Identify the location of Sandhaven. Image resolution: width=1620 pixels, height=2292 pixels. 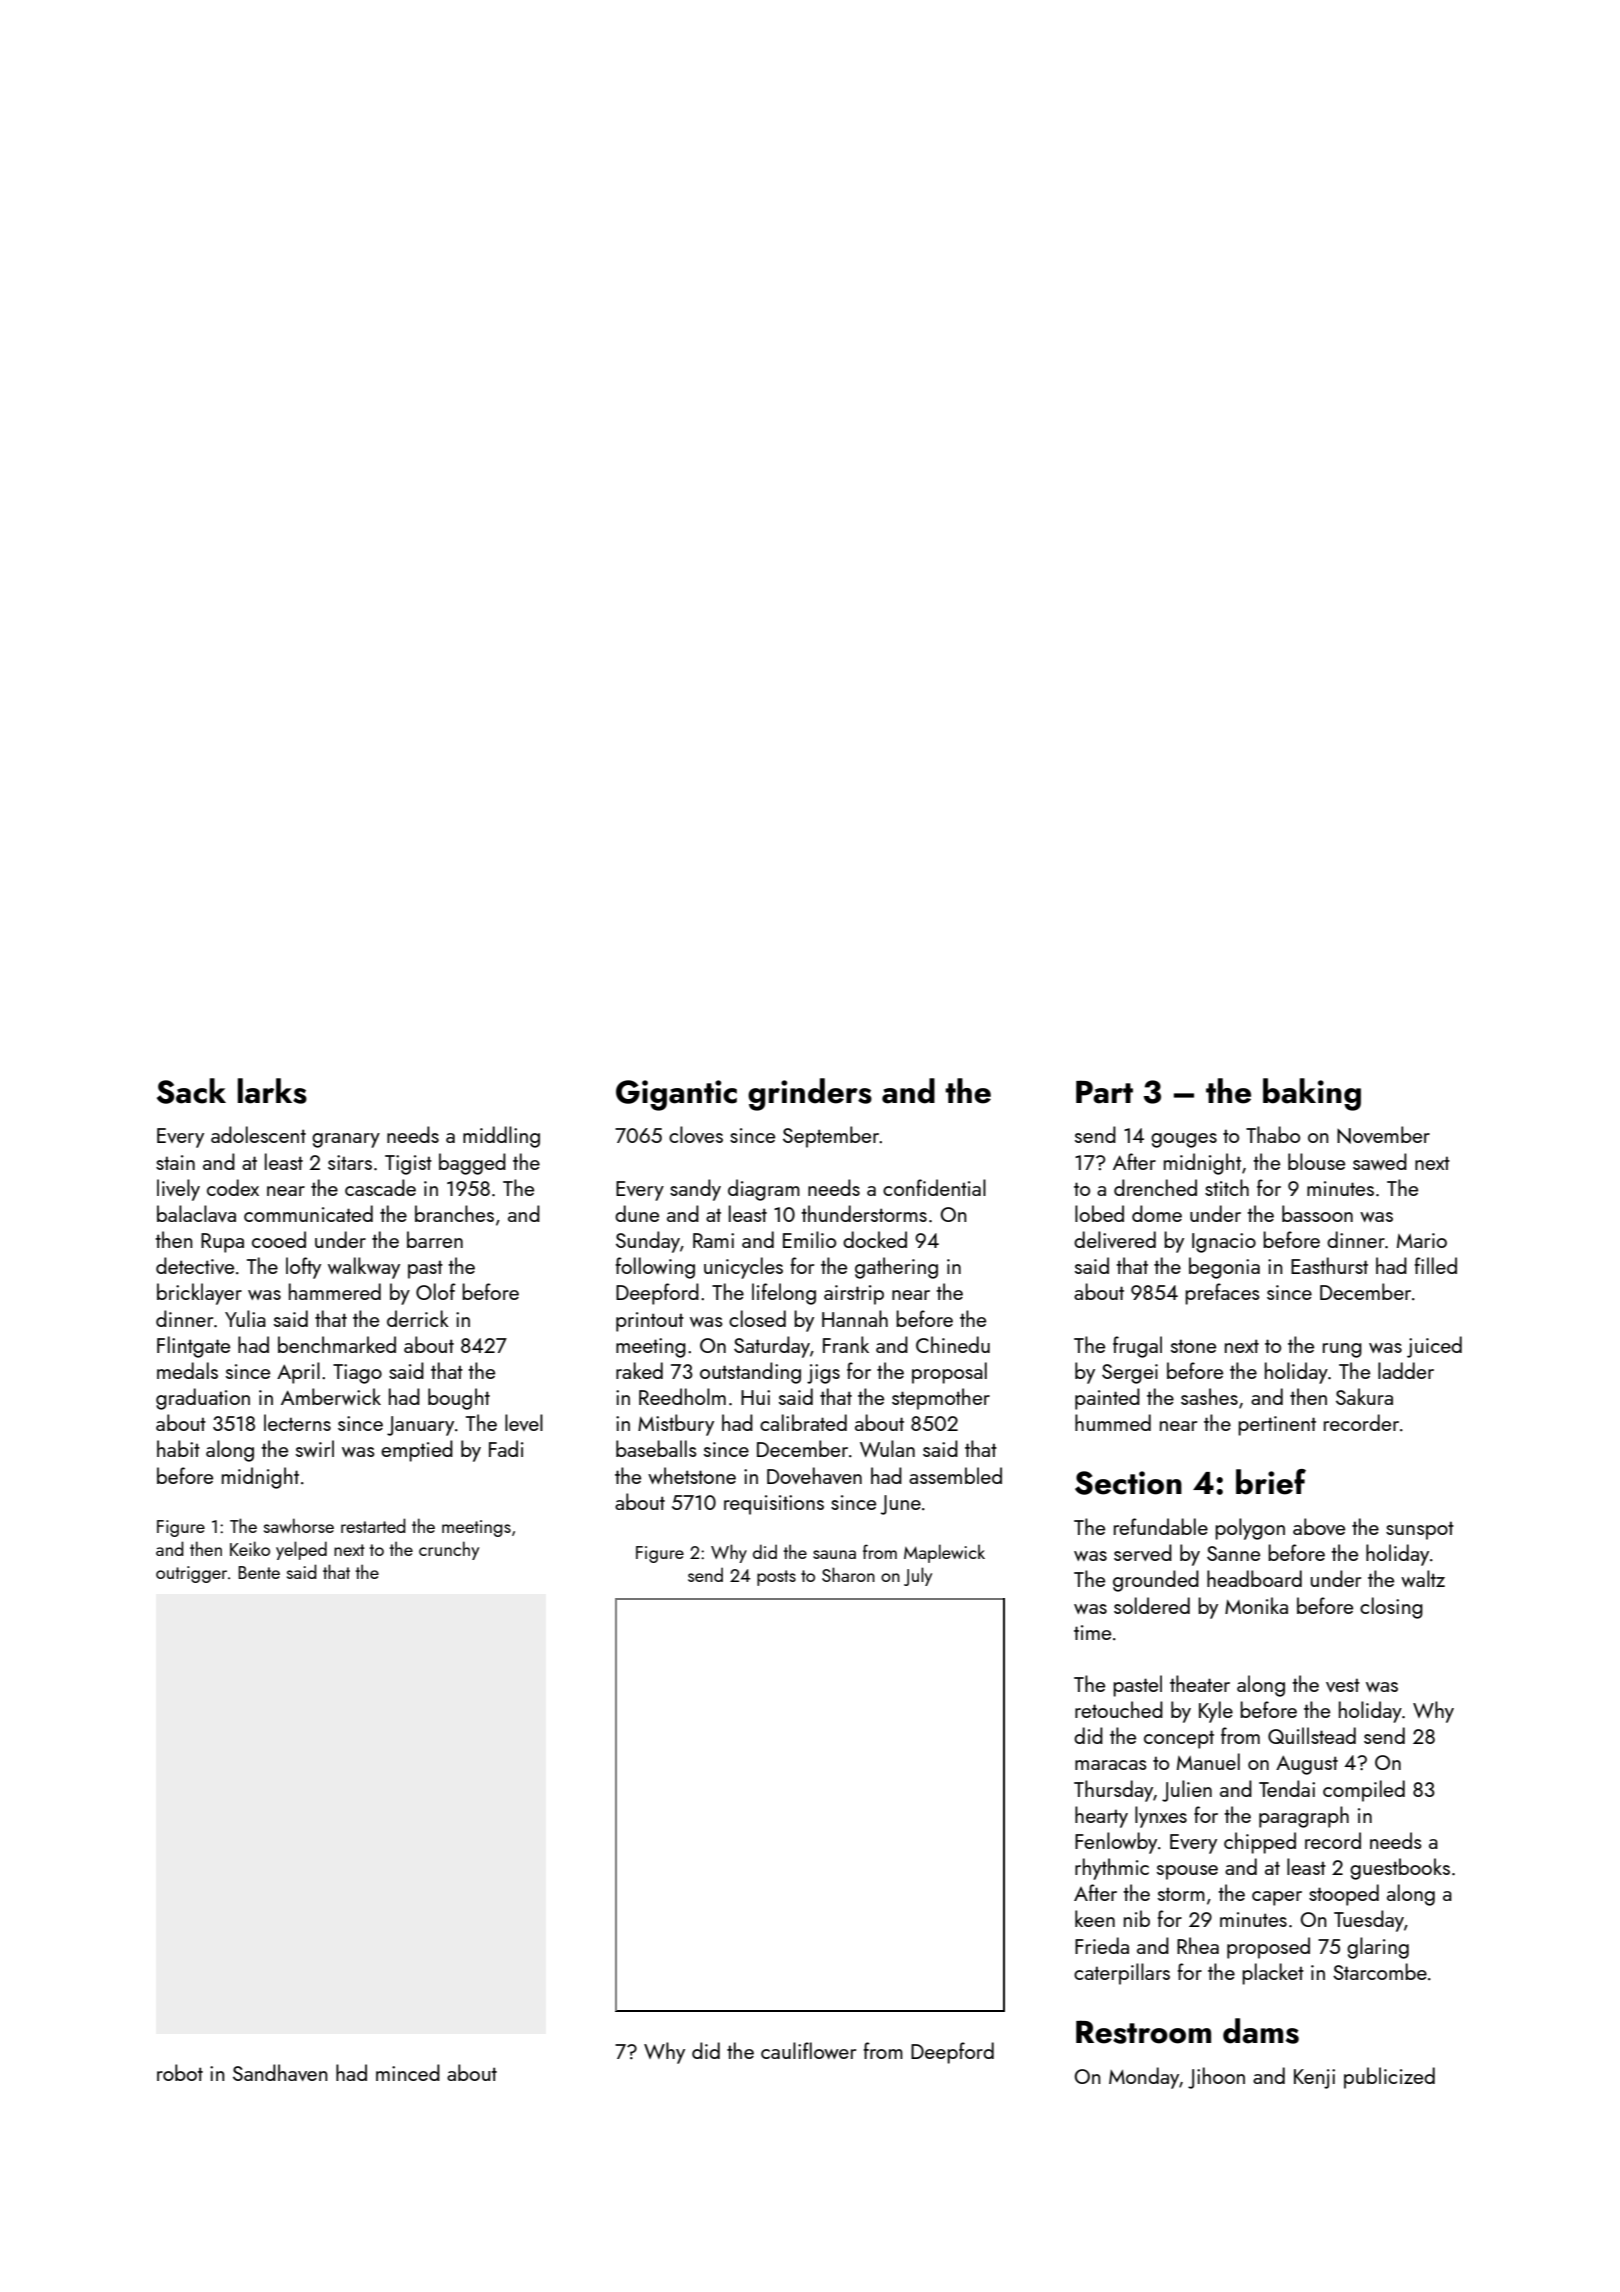
(280, 2072).
